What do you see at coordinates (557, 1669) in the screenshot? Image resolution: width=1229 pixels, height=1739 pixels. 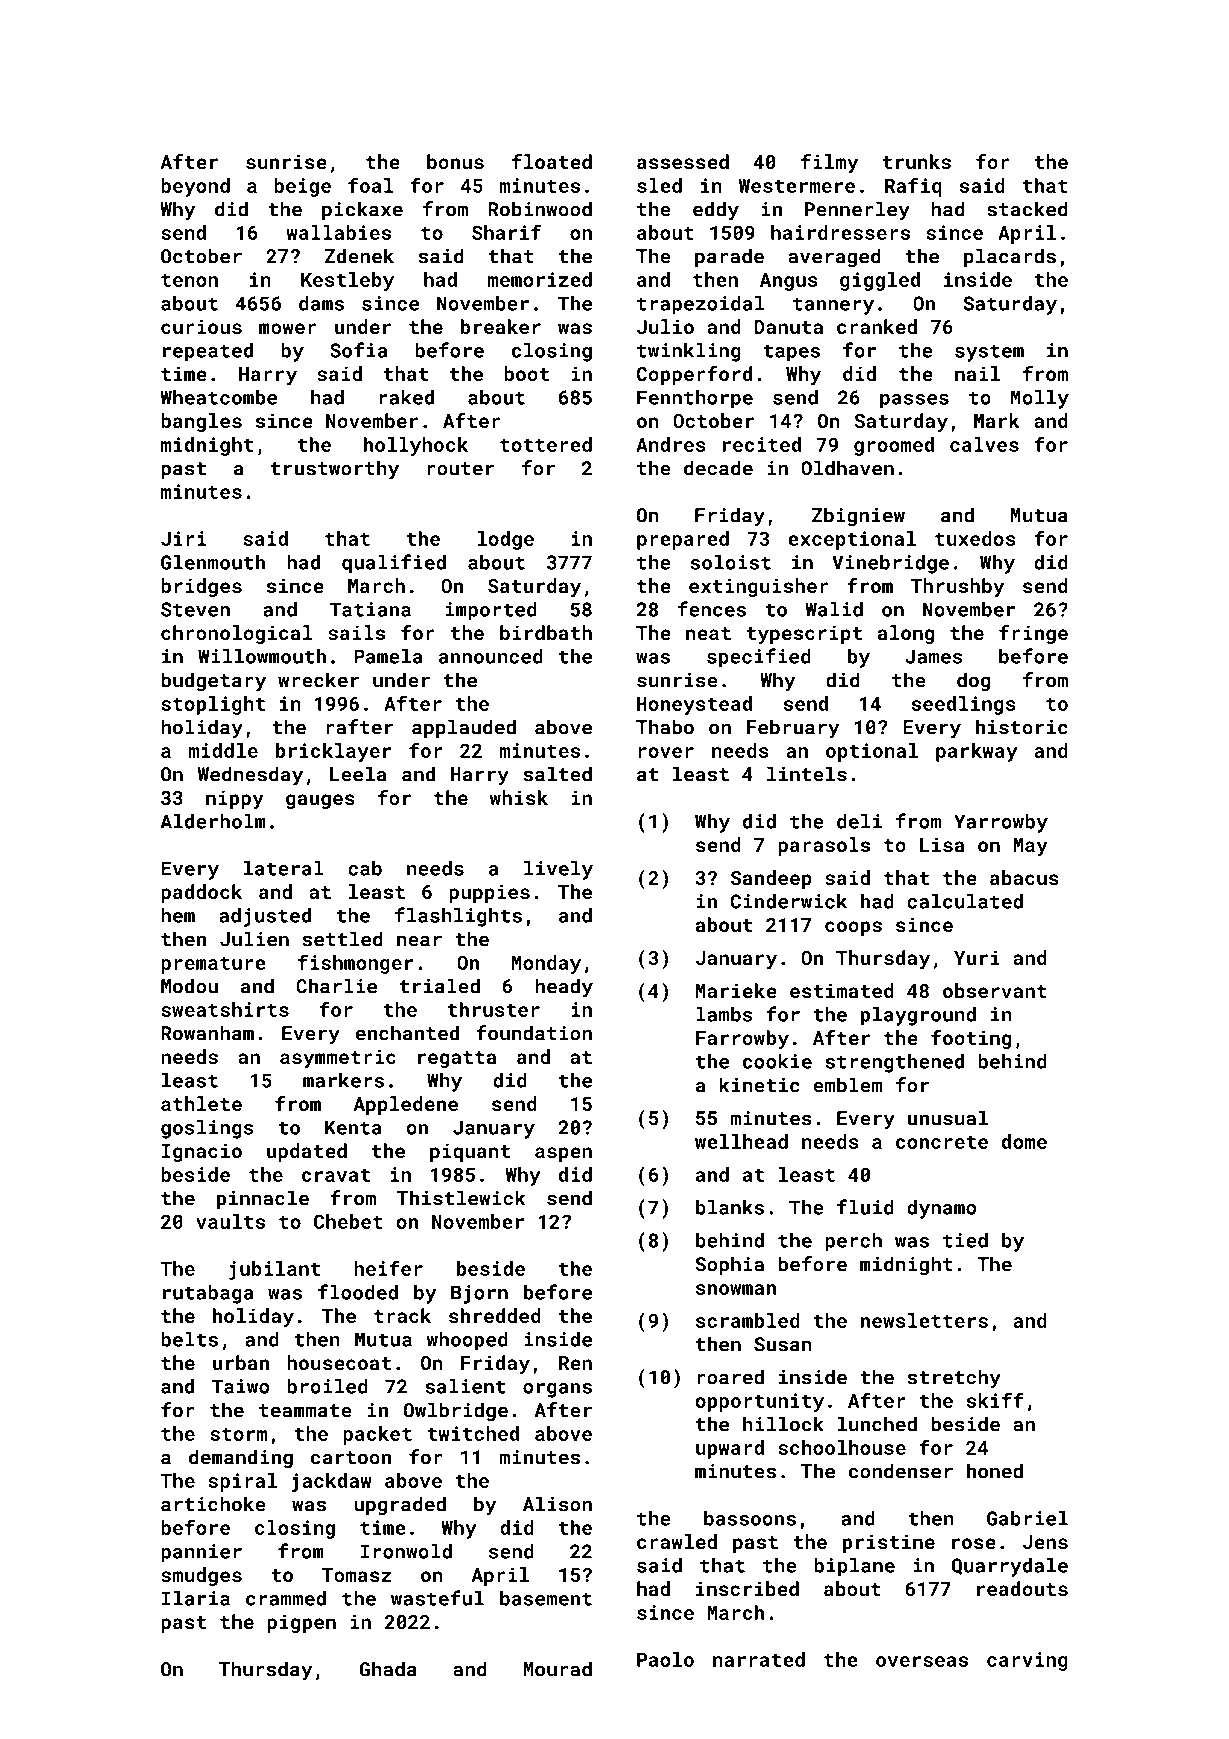 I see `Mourad` at bounding box center [557, 1669].
